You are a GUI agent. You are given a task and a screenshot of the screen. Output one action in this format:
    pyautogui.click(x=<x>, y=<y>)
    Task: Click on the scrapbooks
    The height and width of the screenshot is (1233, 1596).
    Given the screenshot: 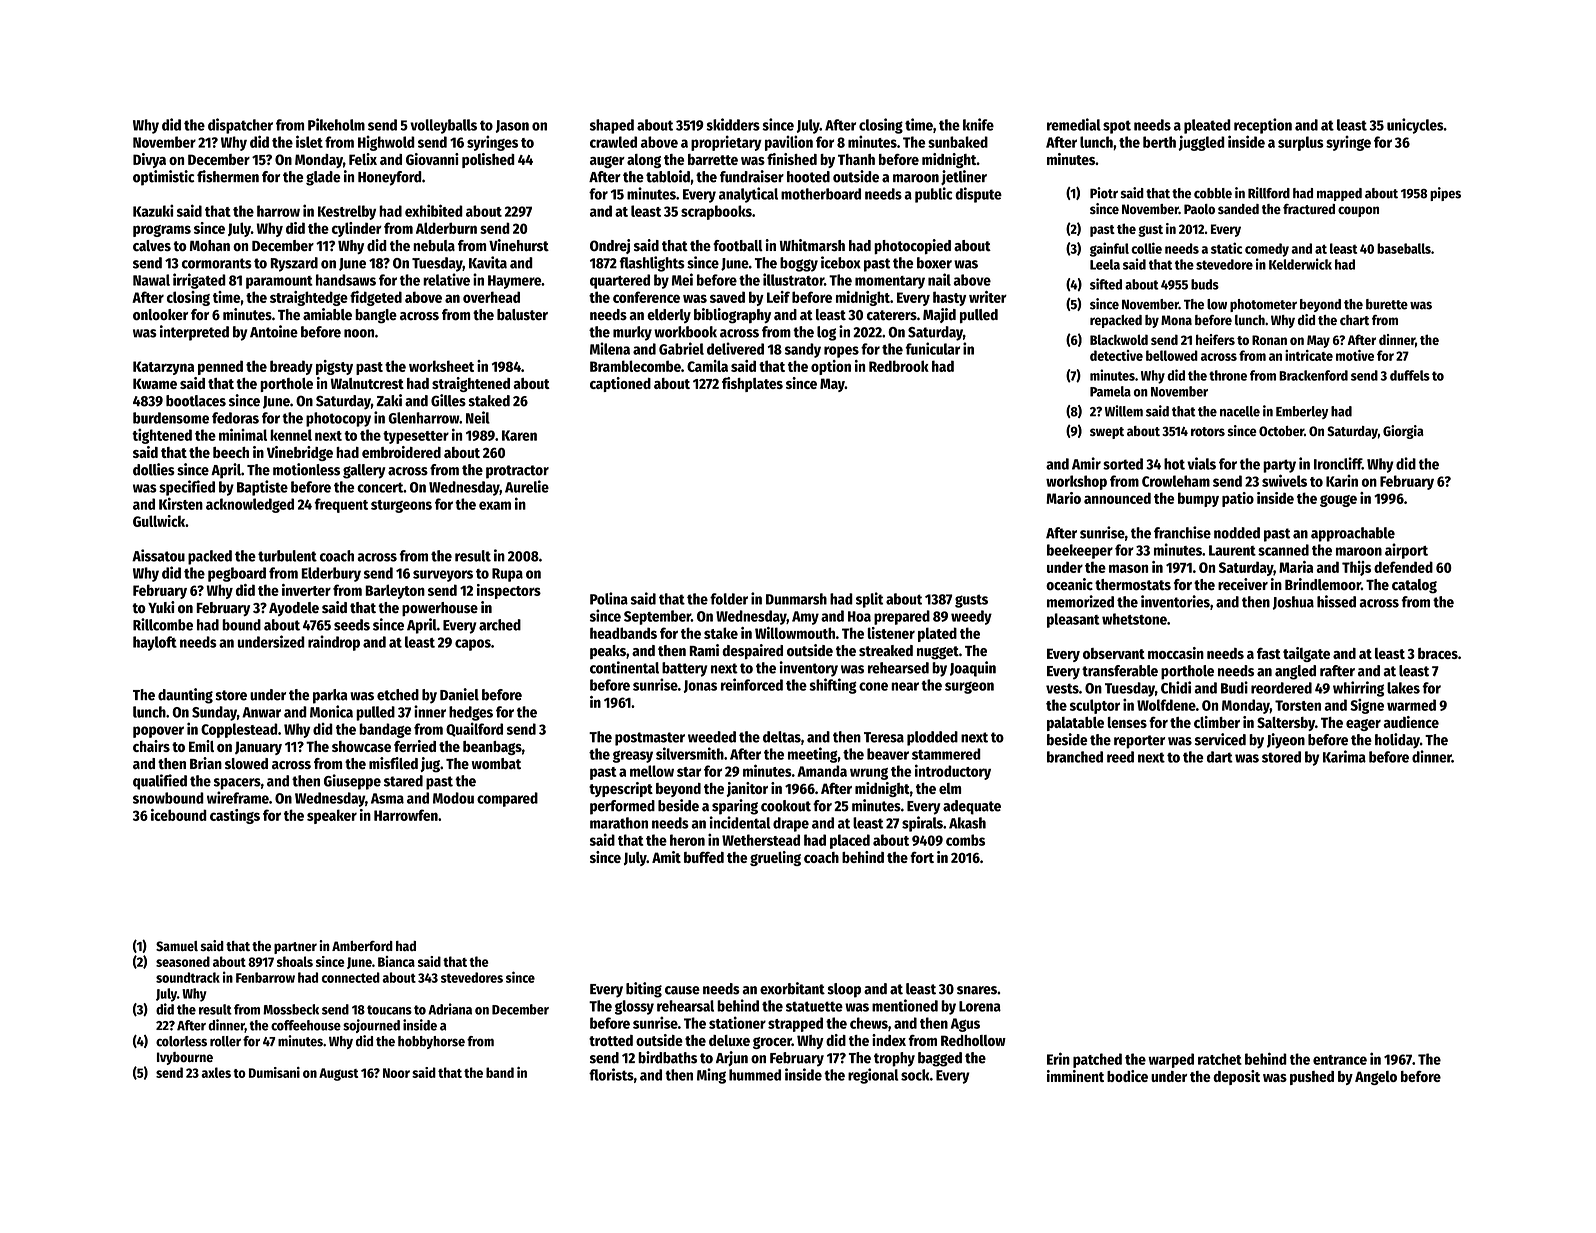 What is the action you would take?
    pyautogui.click(x=716, y=212)
